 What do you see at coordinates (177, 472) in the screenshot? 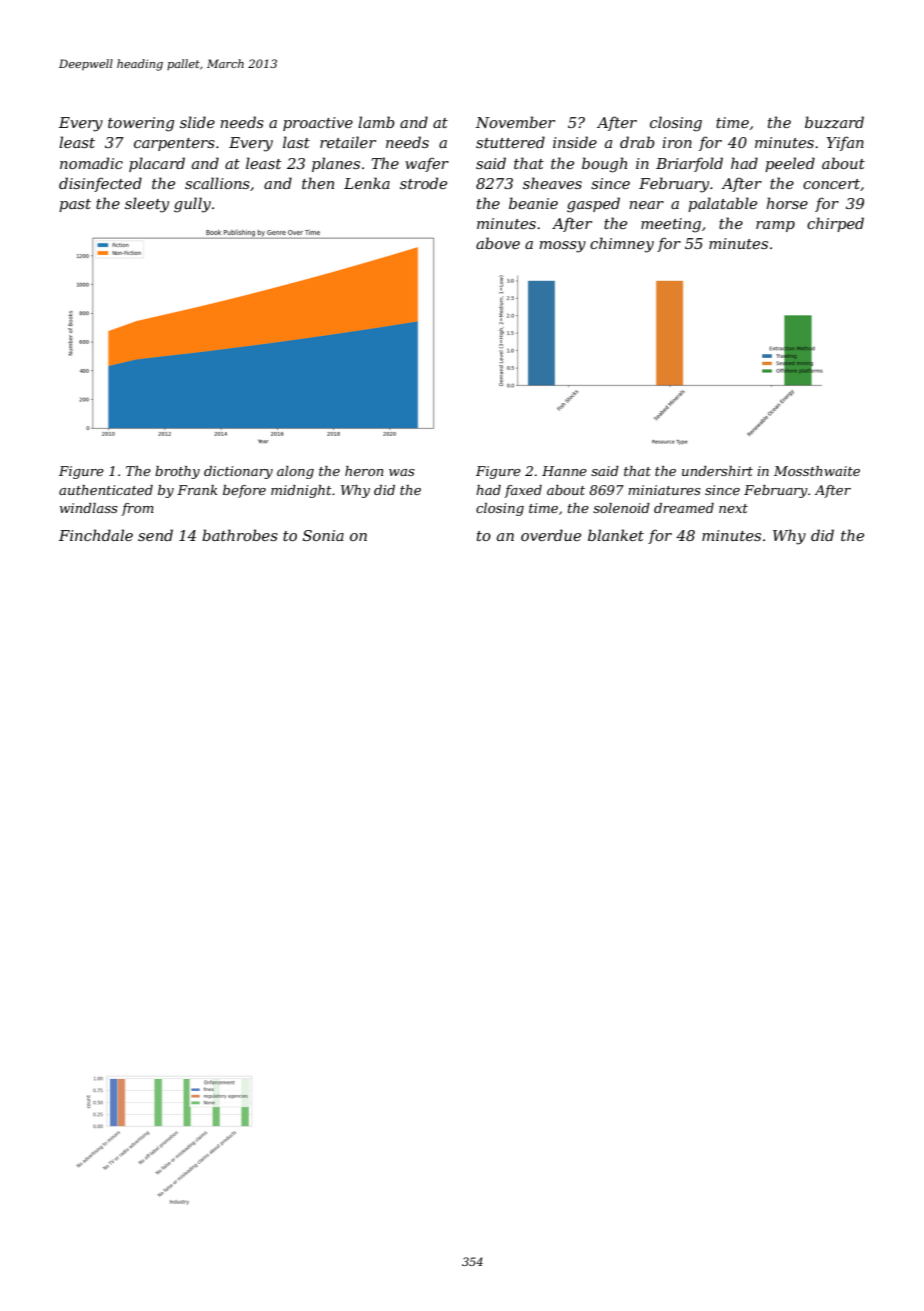
I see `brothy` at bounding box center [177, 472].
